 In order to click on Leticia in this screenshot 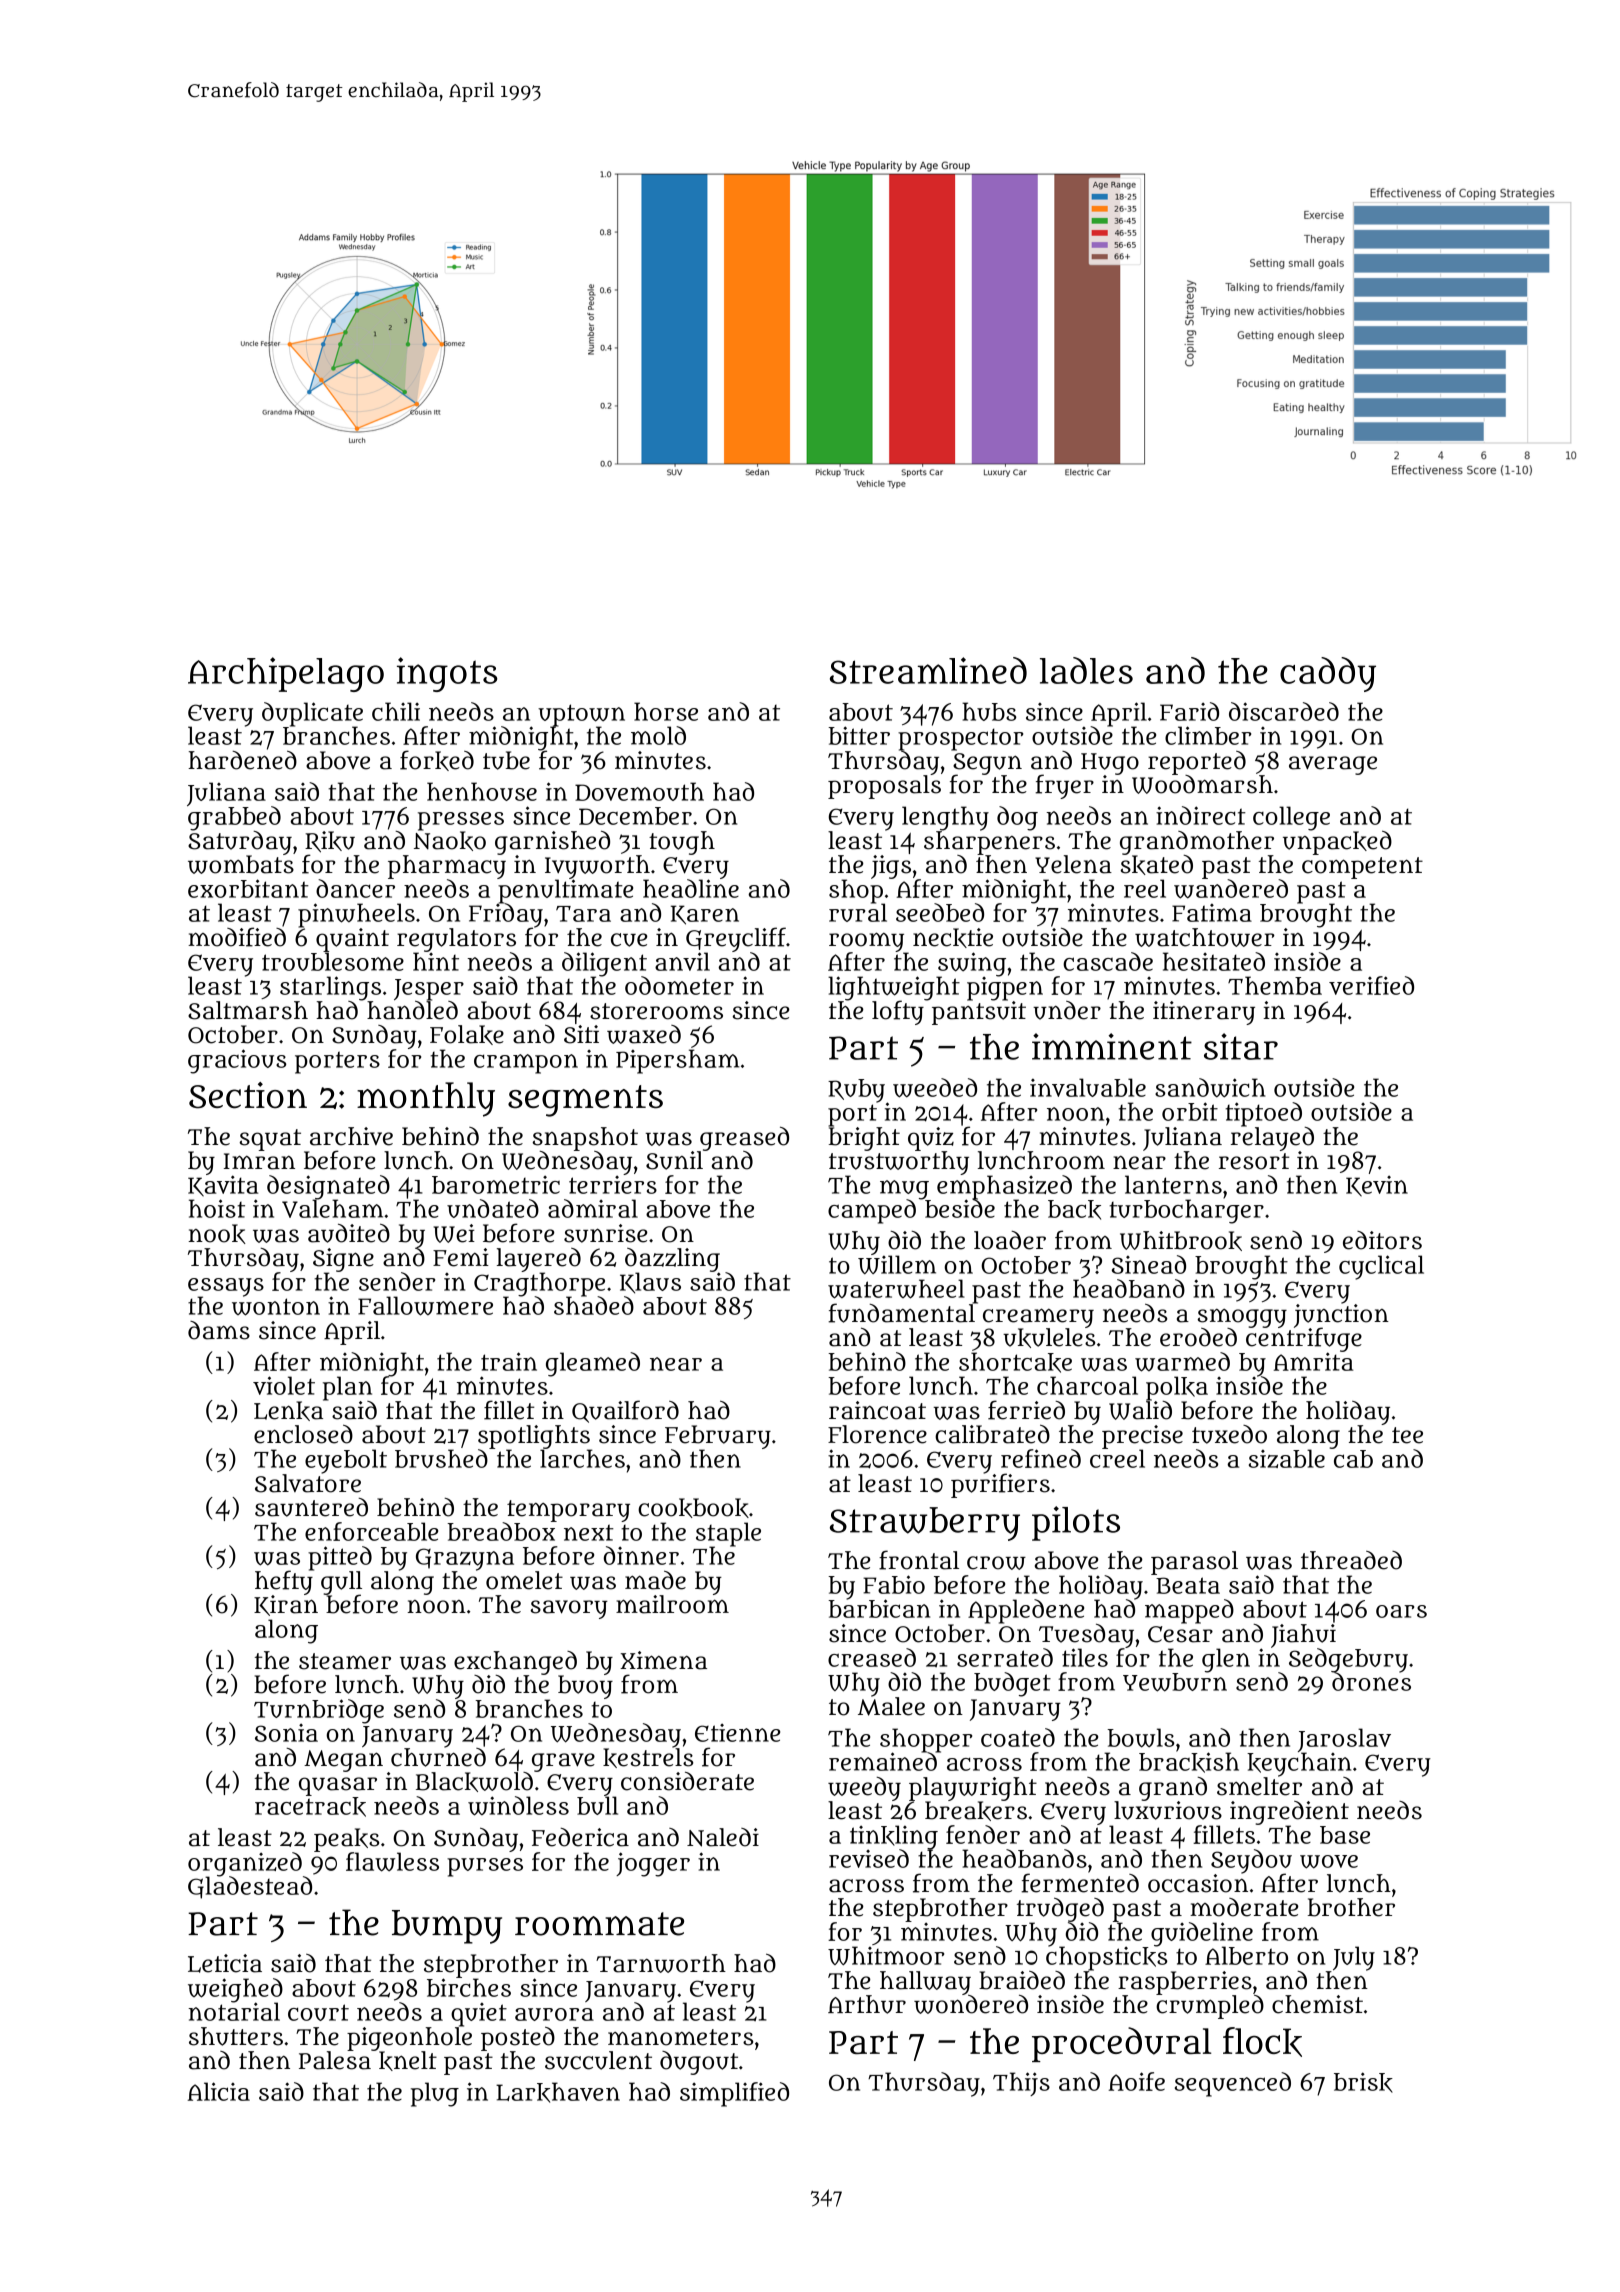, I will do `click(225, 1963)`.
